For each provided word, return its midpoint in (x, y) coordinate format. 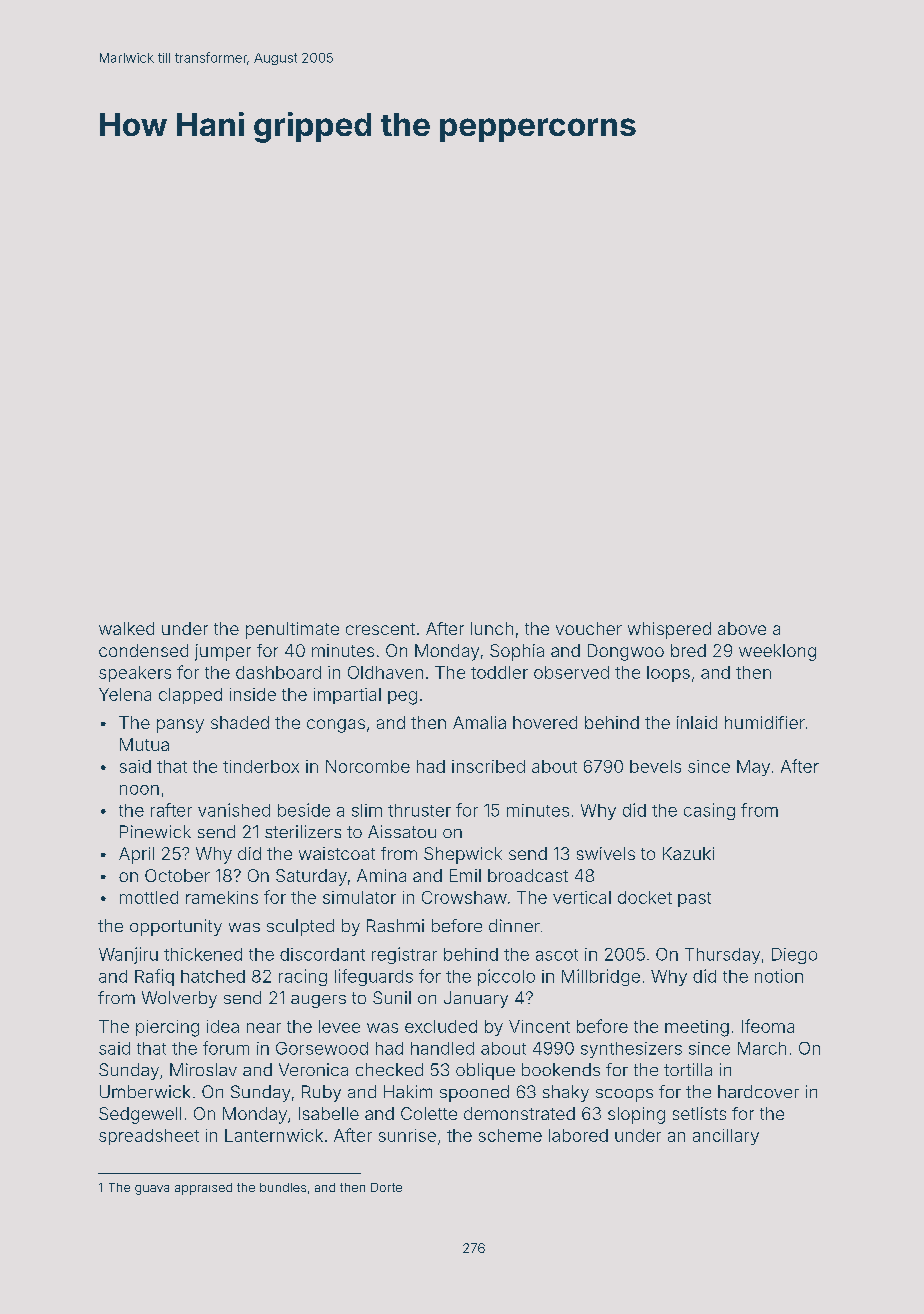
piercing (167, 1028)
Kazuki (688, 853)
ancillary (726, 1137)
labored (578, 1135)
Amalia (479, 722)
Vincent (539, 1026)
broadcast (528, 875)
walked (126, 628)
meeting (697, 1028)
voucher (589, 628)
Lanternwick (274, 1135)
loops (668, 674)
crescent (380, 629)
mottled (149, 897)
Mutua (144, 744)
